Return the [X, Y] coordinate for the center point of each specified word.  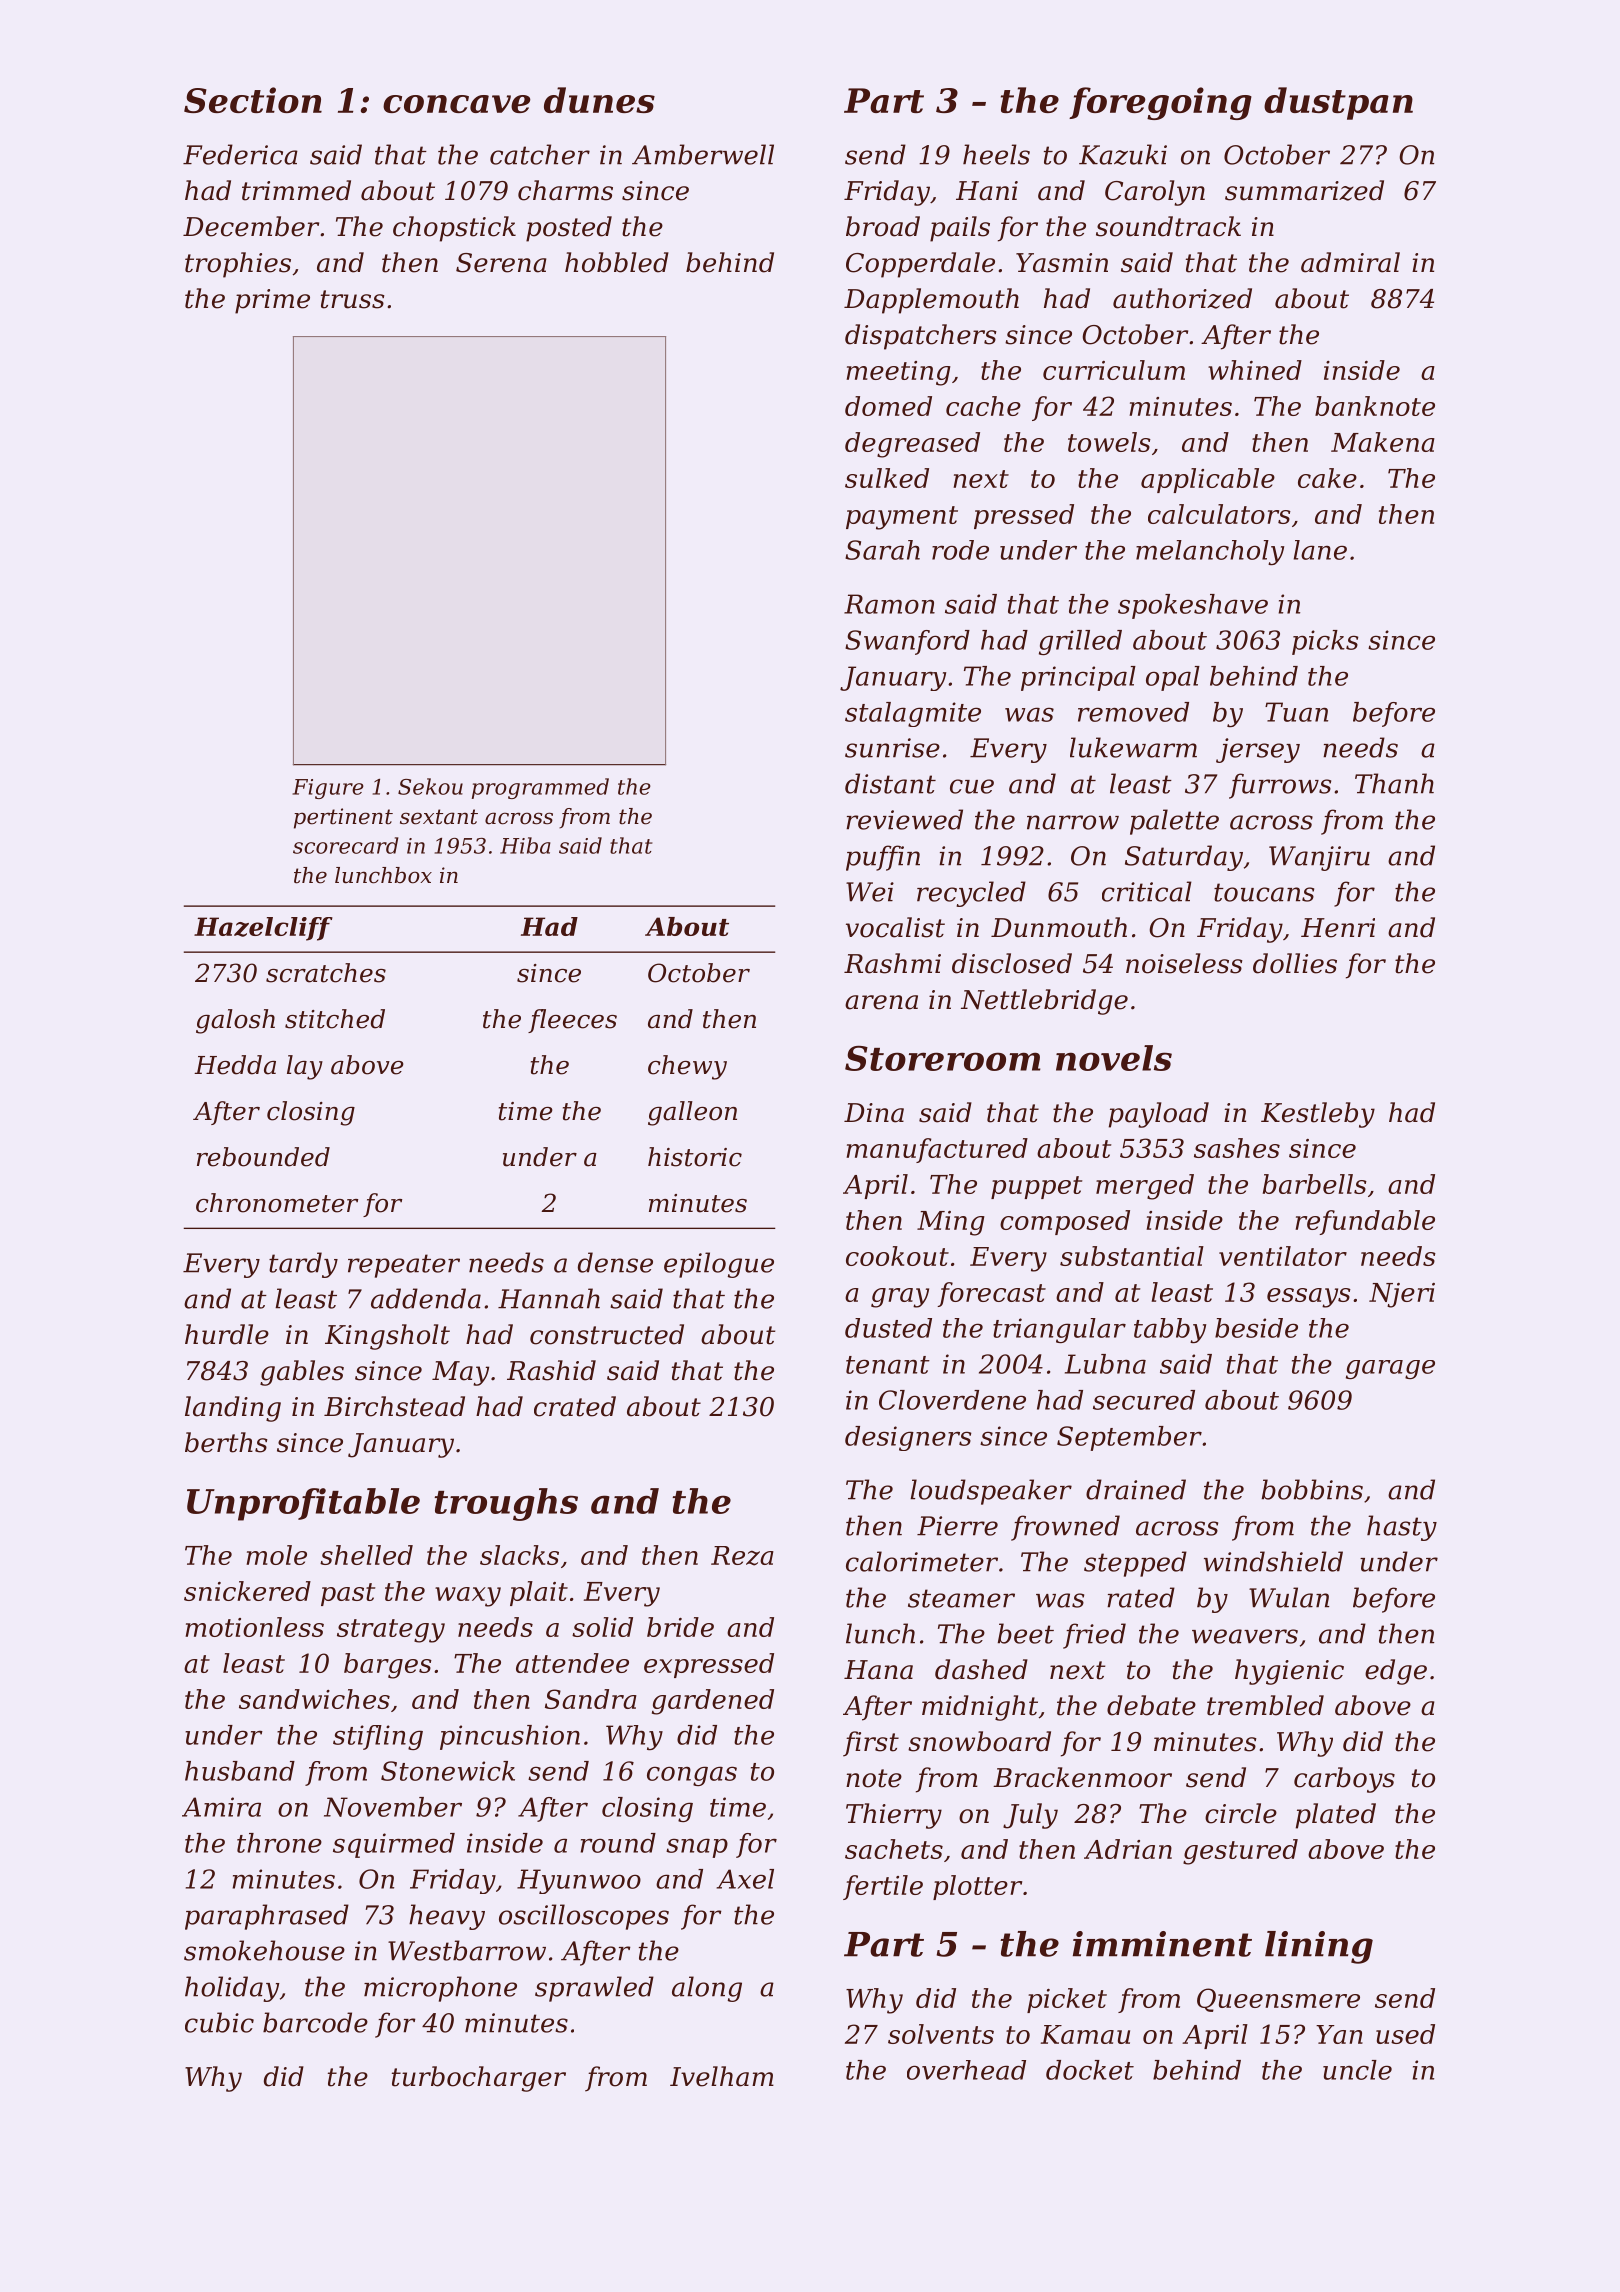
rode [960, 550]
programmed [540, 788]
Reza [742, 1556]
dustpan [1338, 103]
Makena [1383, 442]
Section [253, 100]
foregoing [1160, 103]
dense [615, 1262]
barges [388, 1666]
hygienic [1289, 1672]
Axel [745, 1879]
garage [1390, 1369]
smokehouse [264, 1950]
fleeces [572, 1021]
